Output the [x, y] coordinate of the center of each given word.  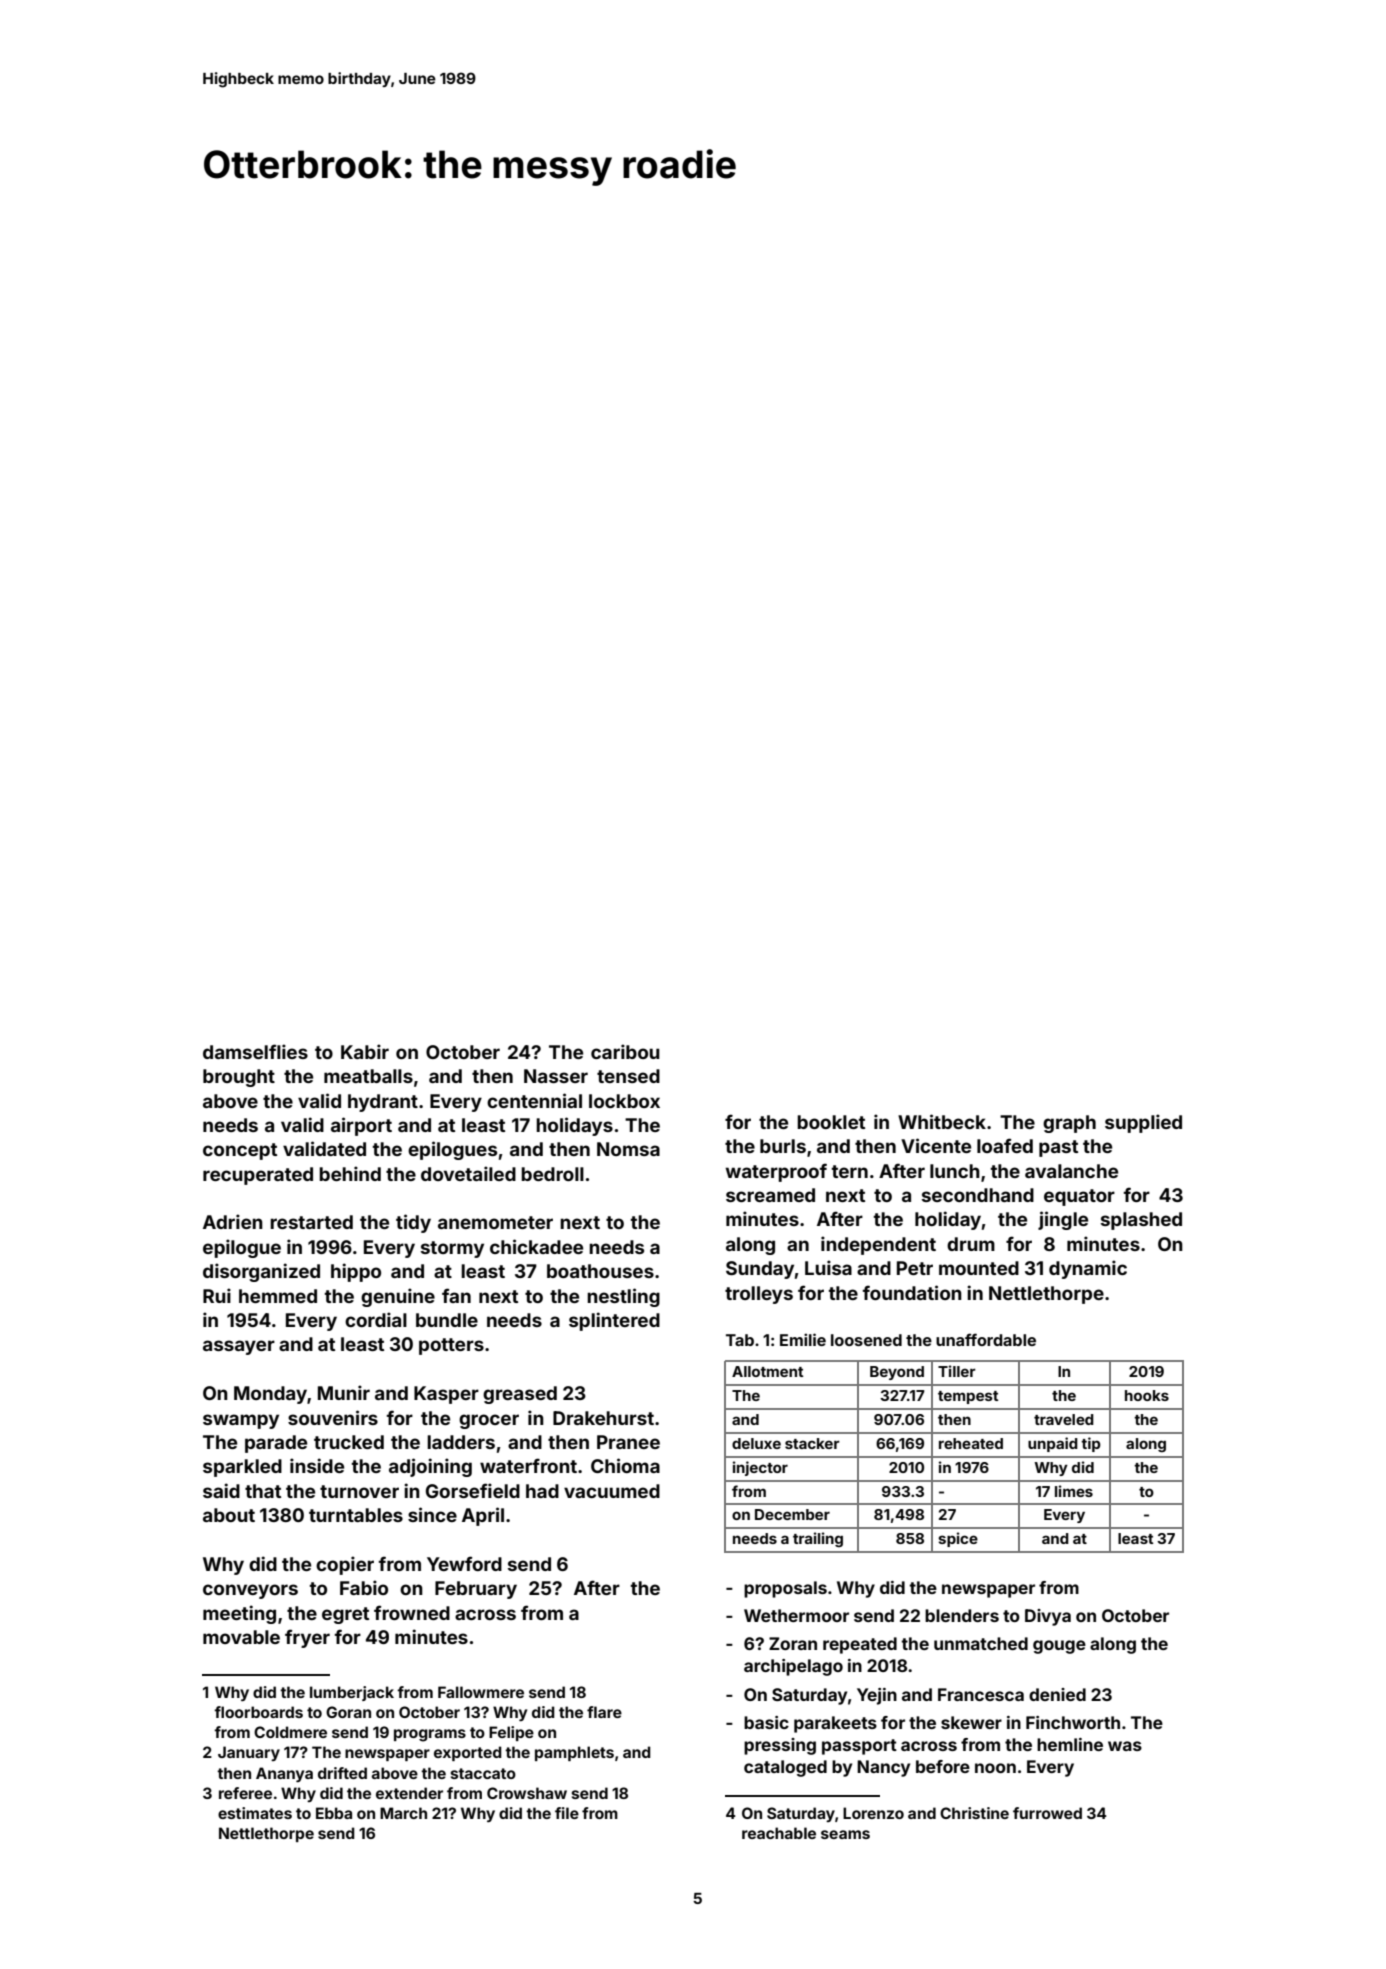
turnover [359, 1491]
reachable [779, 1833]
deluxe [756, 1443]
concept [240, 1151]
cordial [376, 1319]
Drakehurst [603, 1418]
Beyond [897, 1373]
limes [1074, 1491]
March [403, 1813]
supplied [1143, 1123]
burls [783, 1146]
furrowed [1047, 1813]
